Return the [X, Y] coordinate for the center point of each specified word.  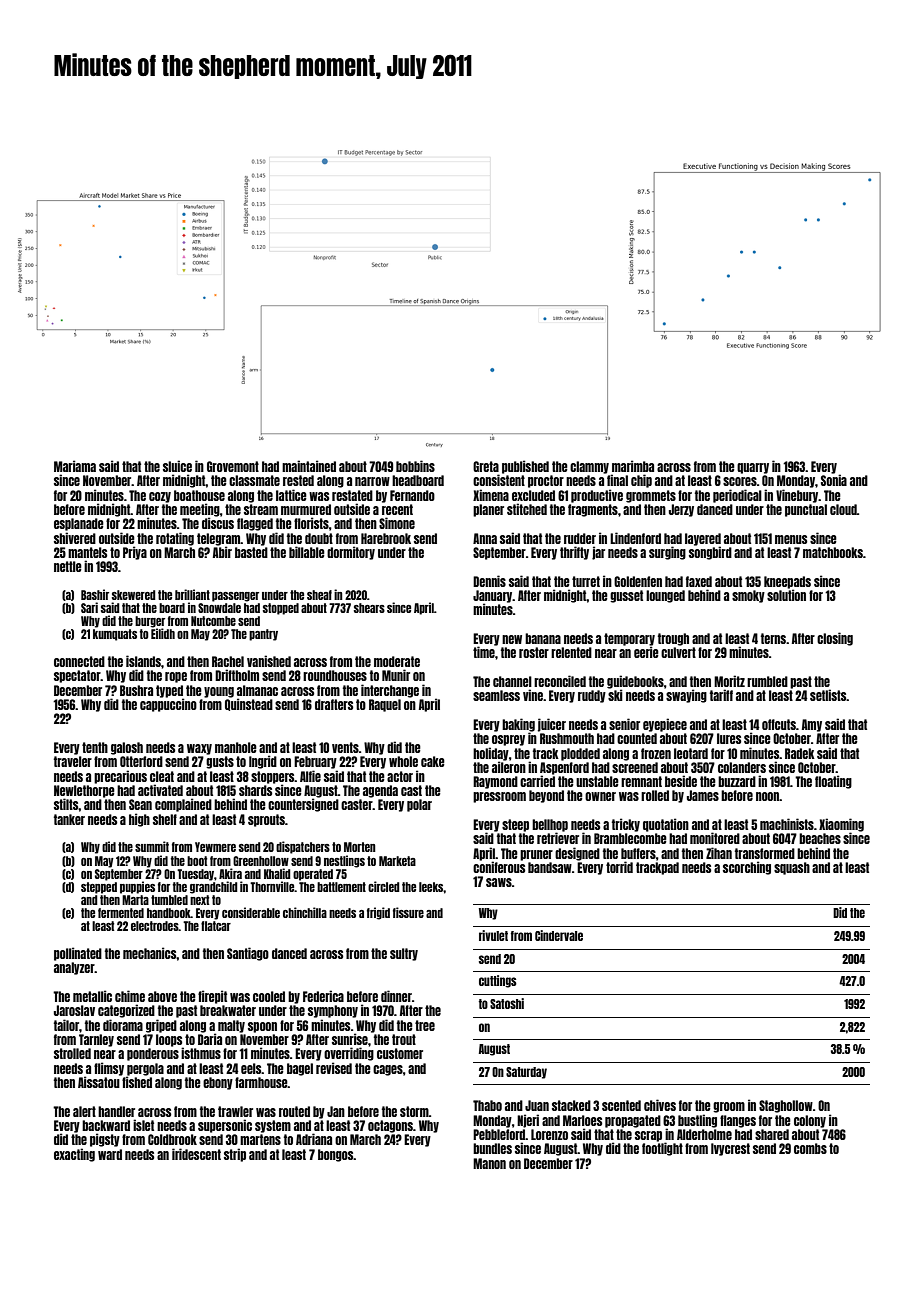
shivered [75, 538]
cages [388, 1070]
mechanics [150, 953]
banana [543, 638]
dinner [396, 996]
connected [79, 661]
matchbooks [833, 552]
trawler [235, 1111]
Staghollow [786, 1106]
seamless [496, 695]
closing [835, 639]
